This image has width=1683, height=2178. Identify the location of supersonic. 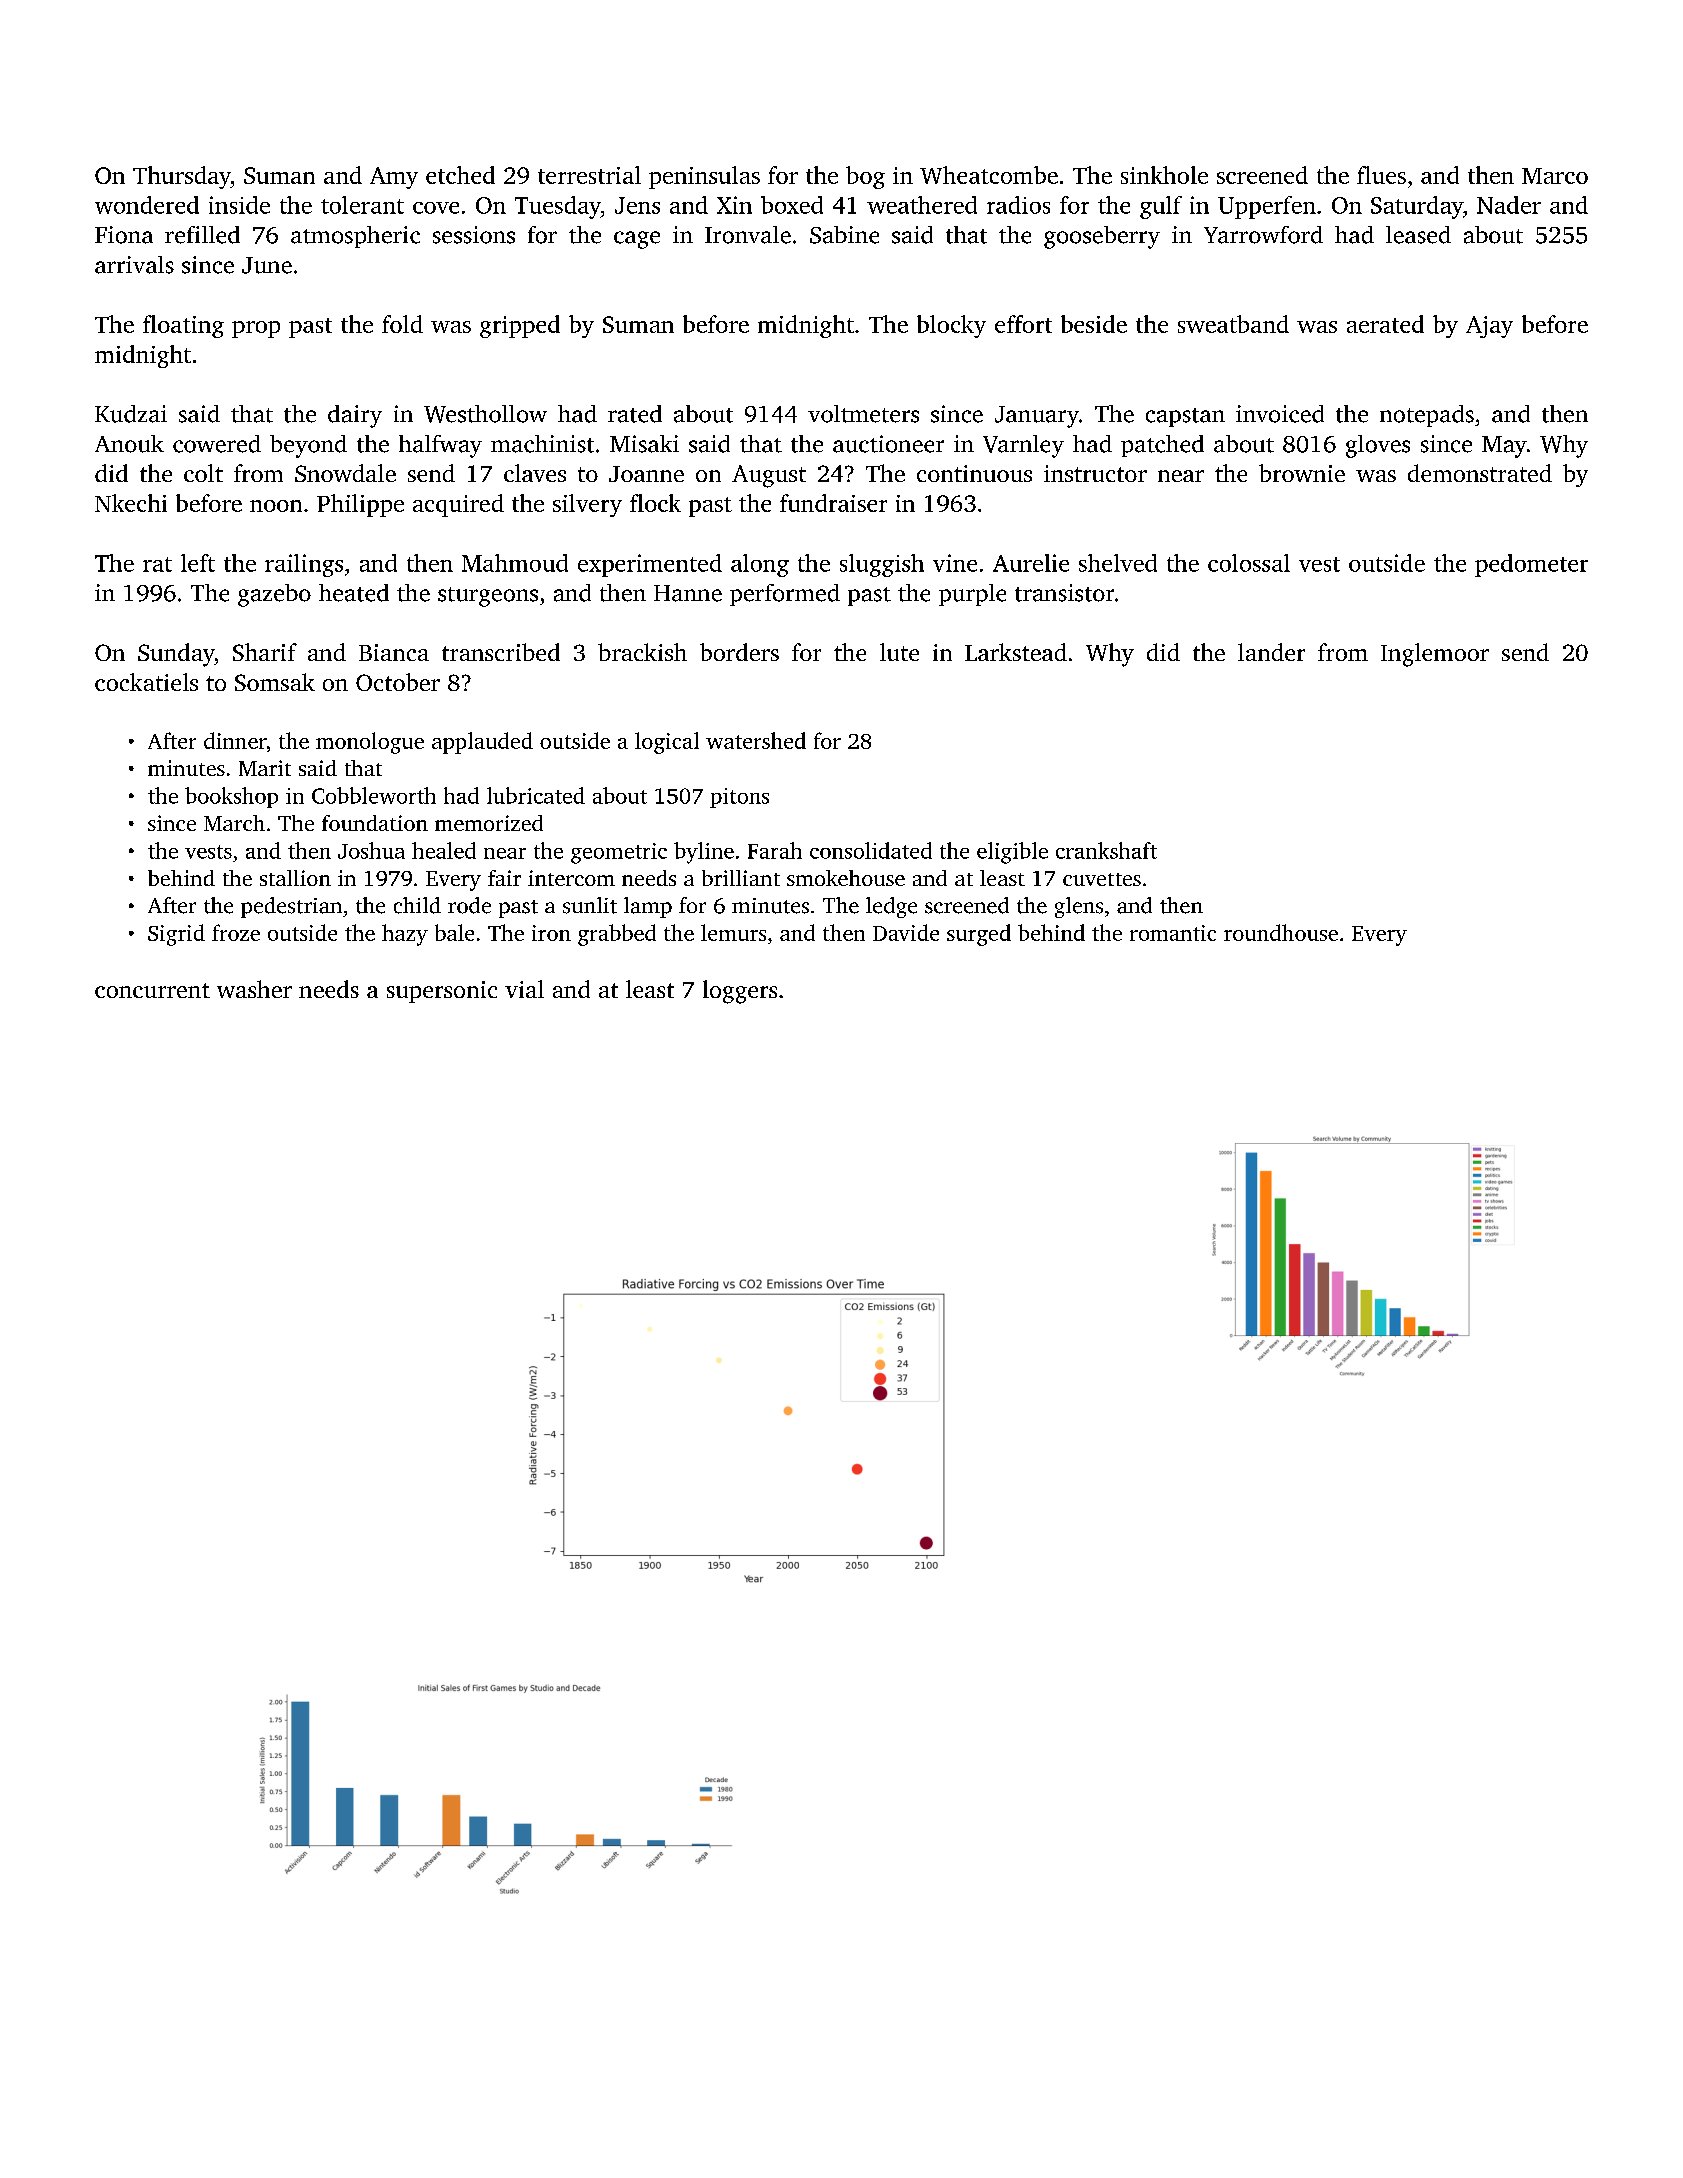
(442, 992).
